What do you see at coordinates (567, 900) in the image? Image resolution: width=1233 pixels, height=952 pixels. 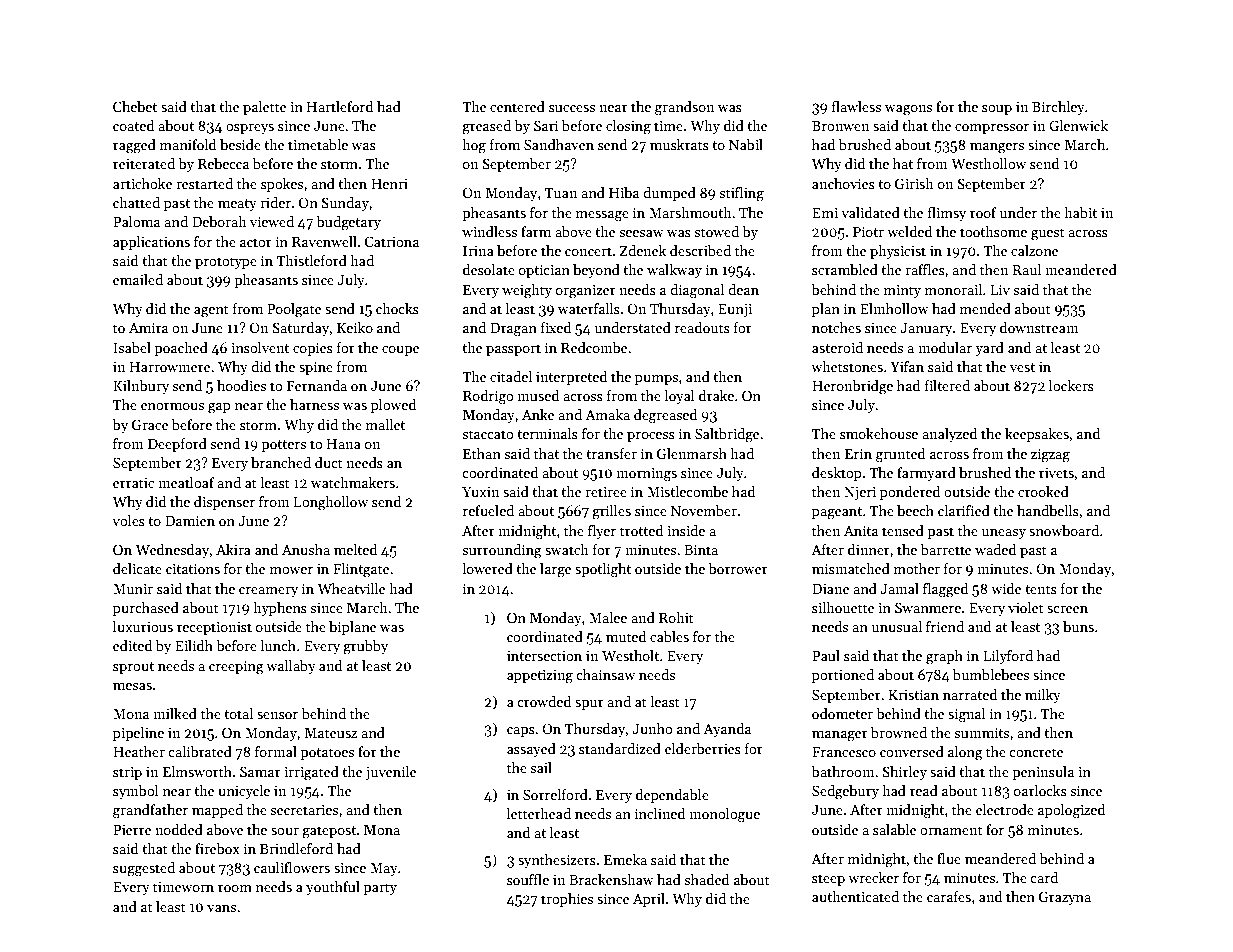 I see `trophies` at bounding box center [567, 900].
